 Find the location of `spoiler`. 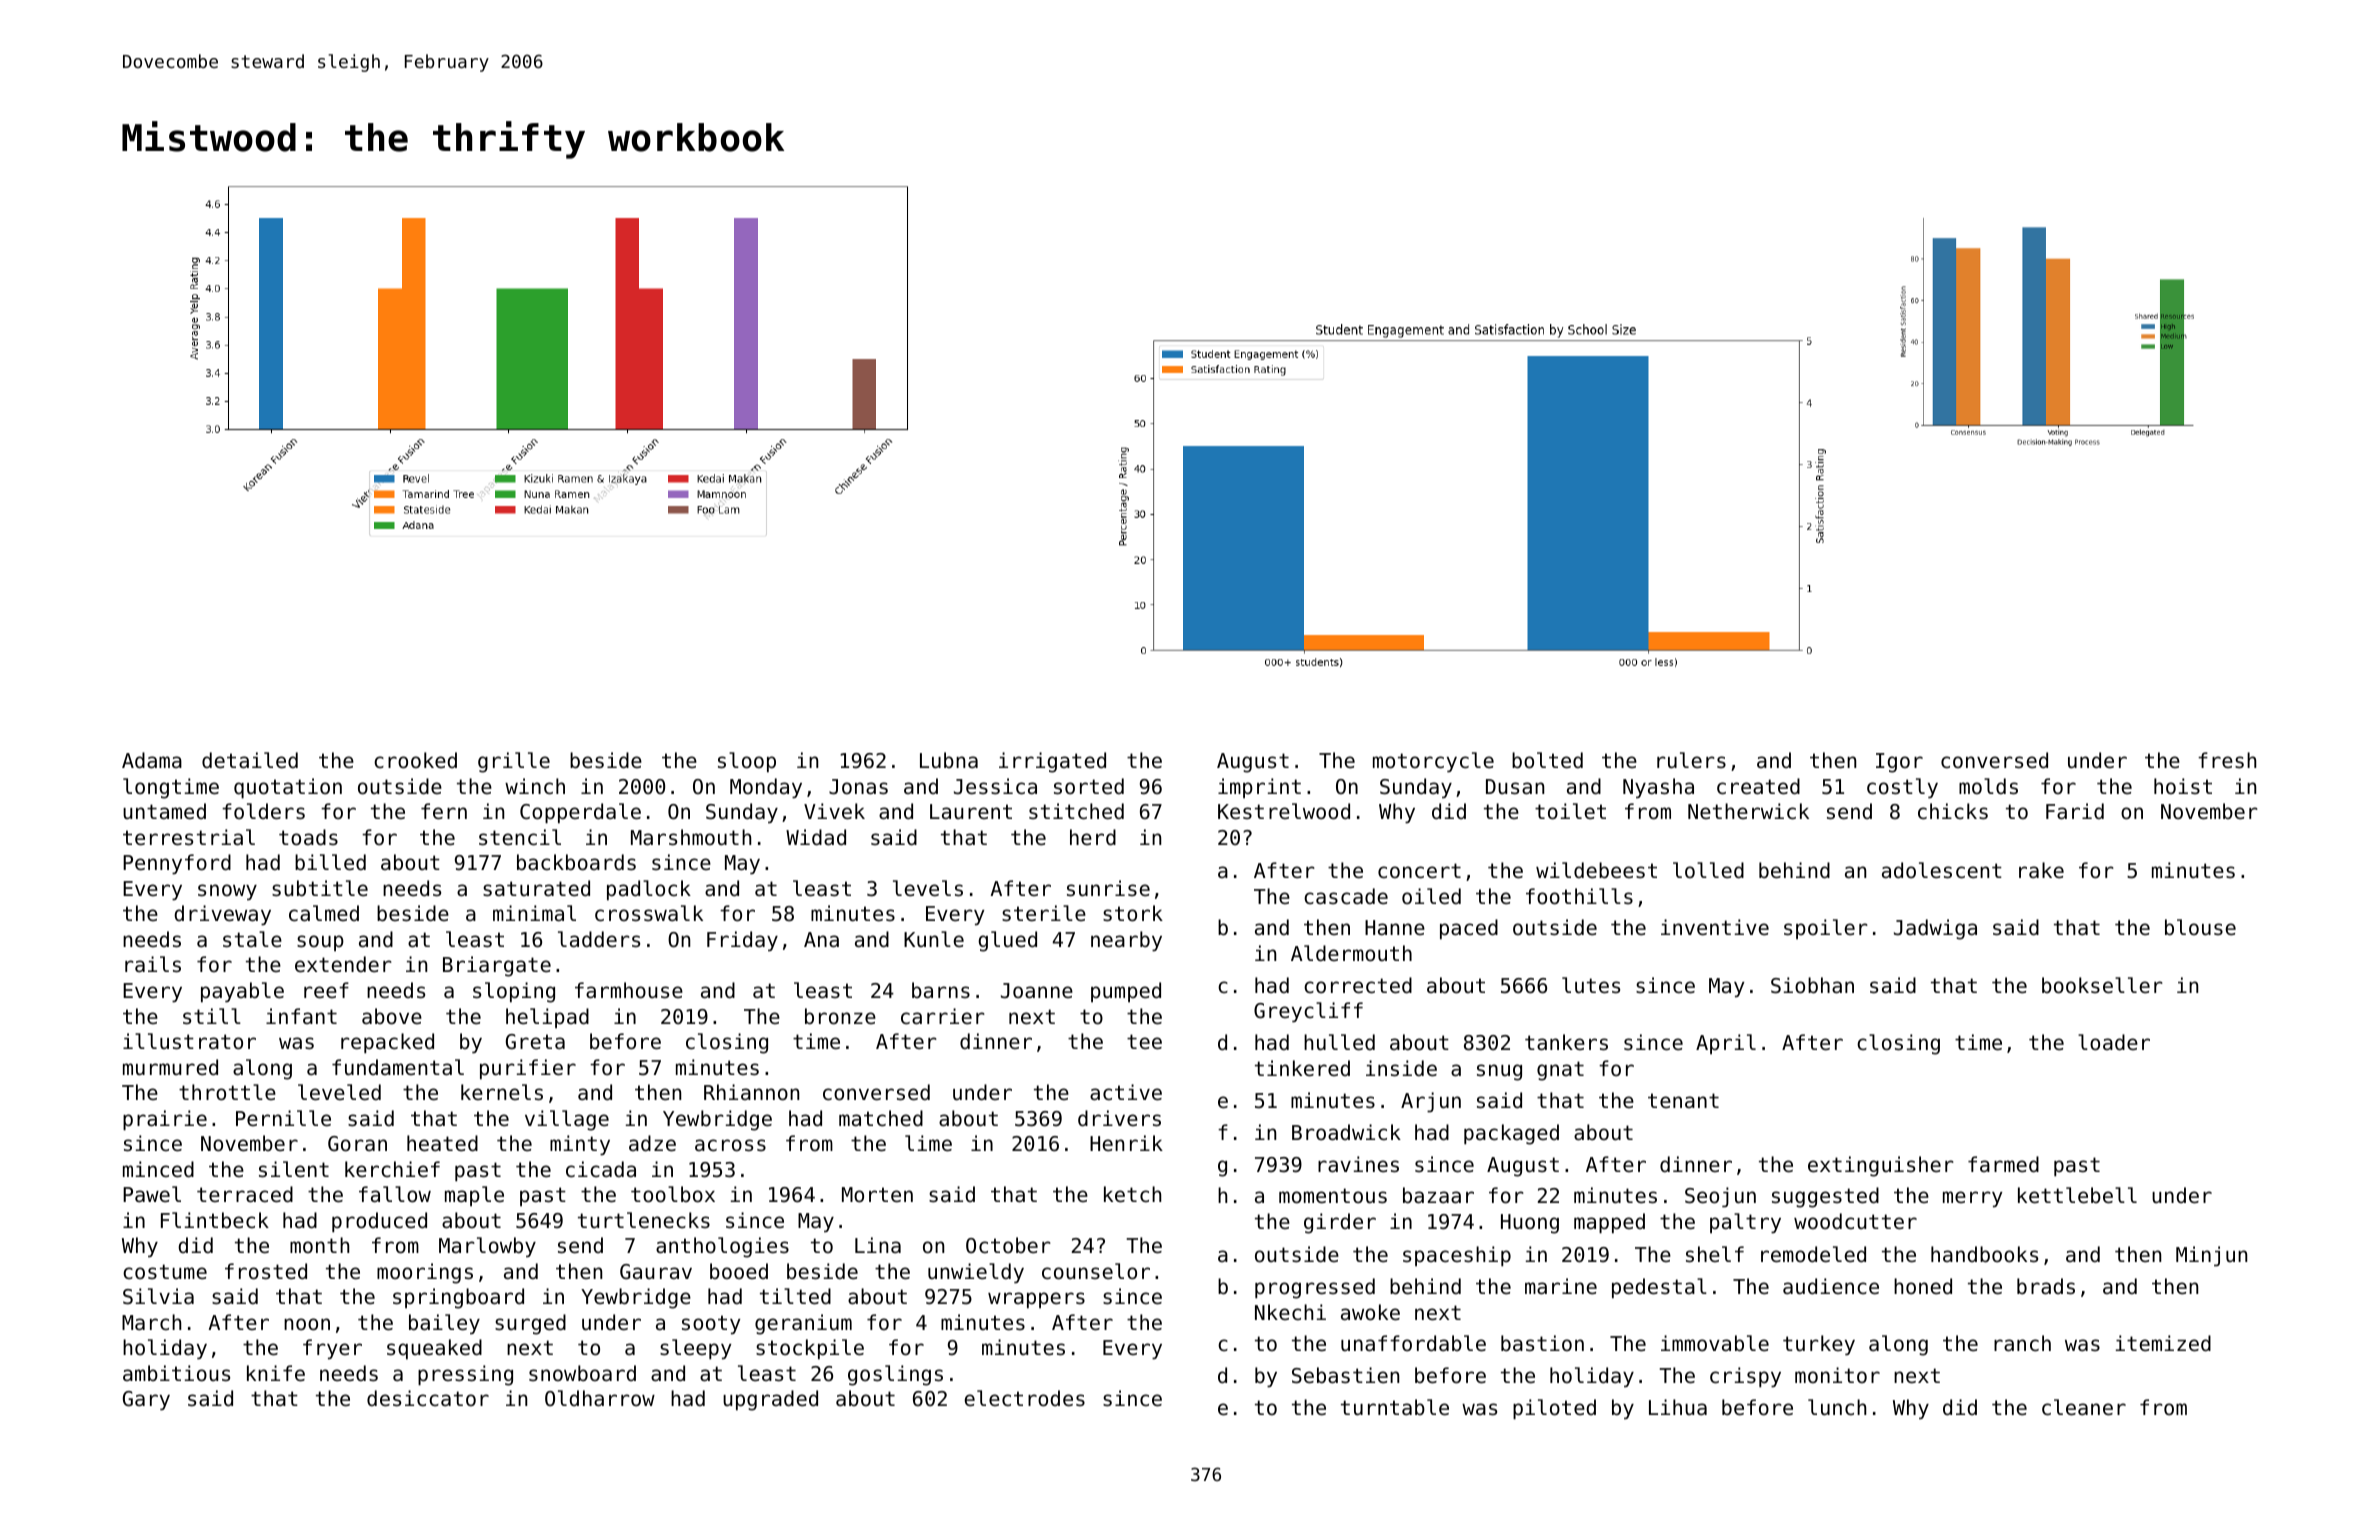

spoiler is located at coordinates (1826, 929).
